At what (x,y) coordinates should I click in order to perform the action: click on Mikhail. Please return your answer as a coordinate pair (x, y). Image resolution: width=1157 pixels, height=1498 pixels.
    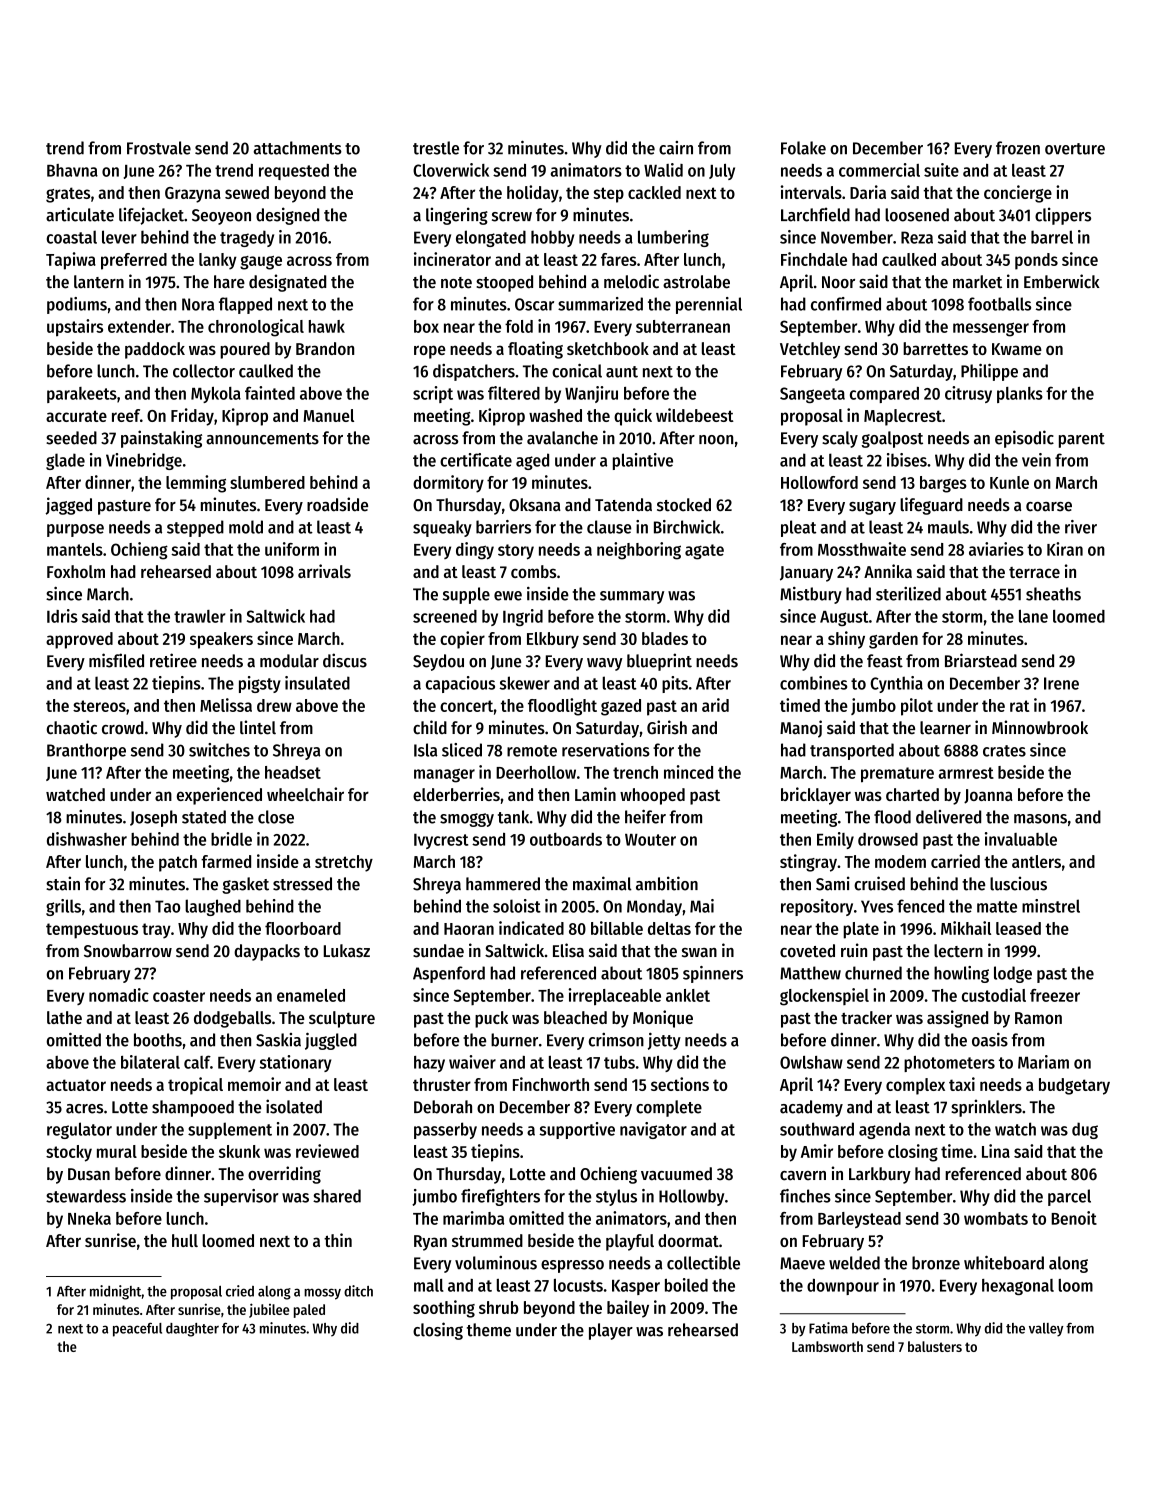
    Looking at the image, I should click on (966, 928).
